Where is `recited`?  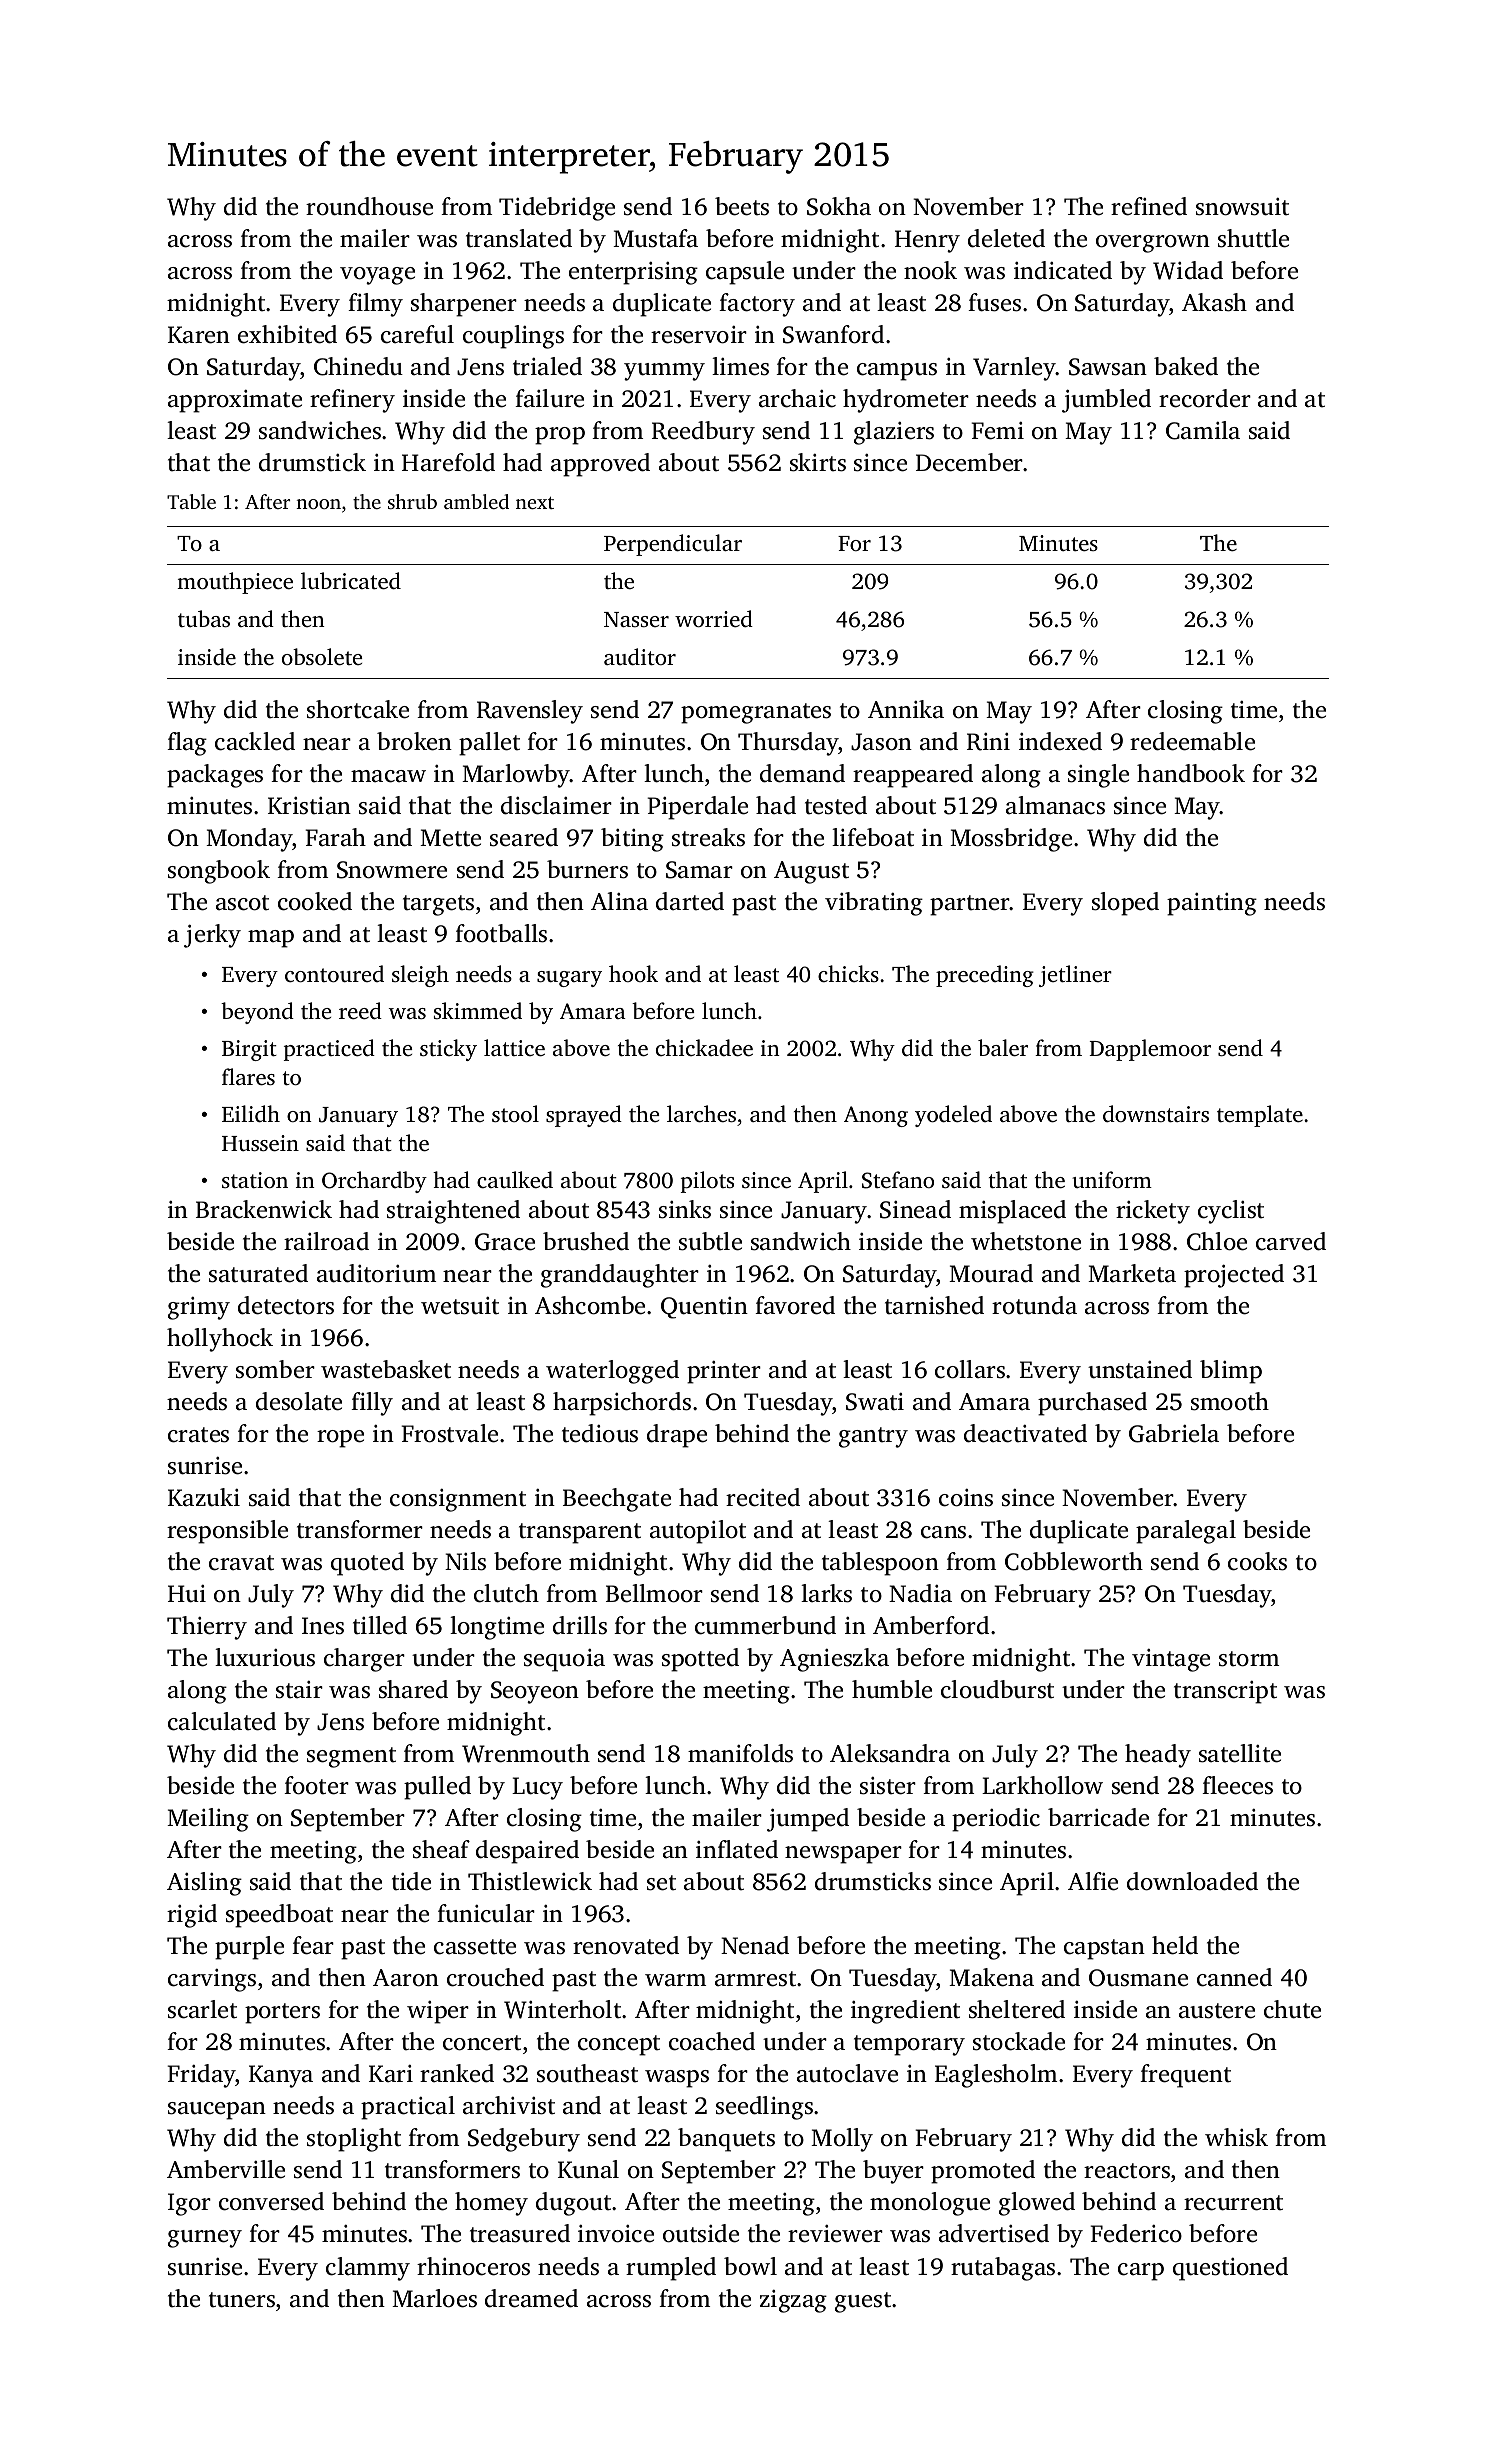 recited is located at coordinates (763, 1497).
